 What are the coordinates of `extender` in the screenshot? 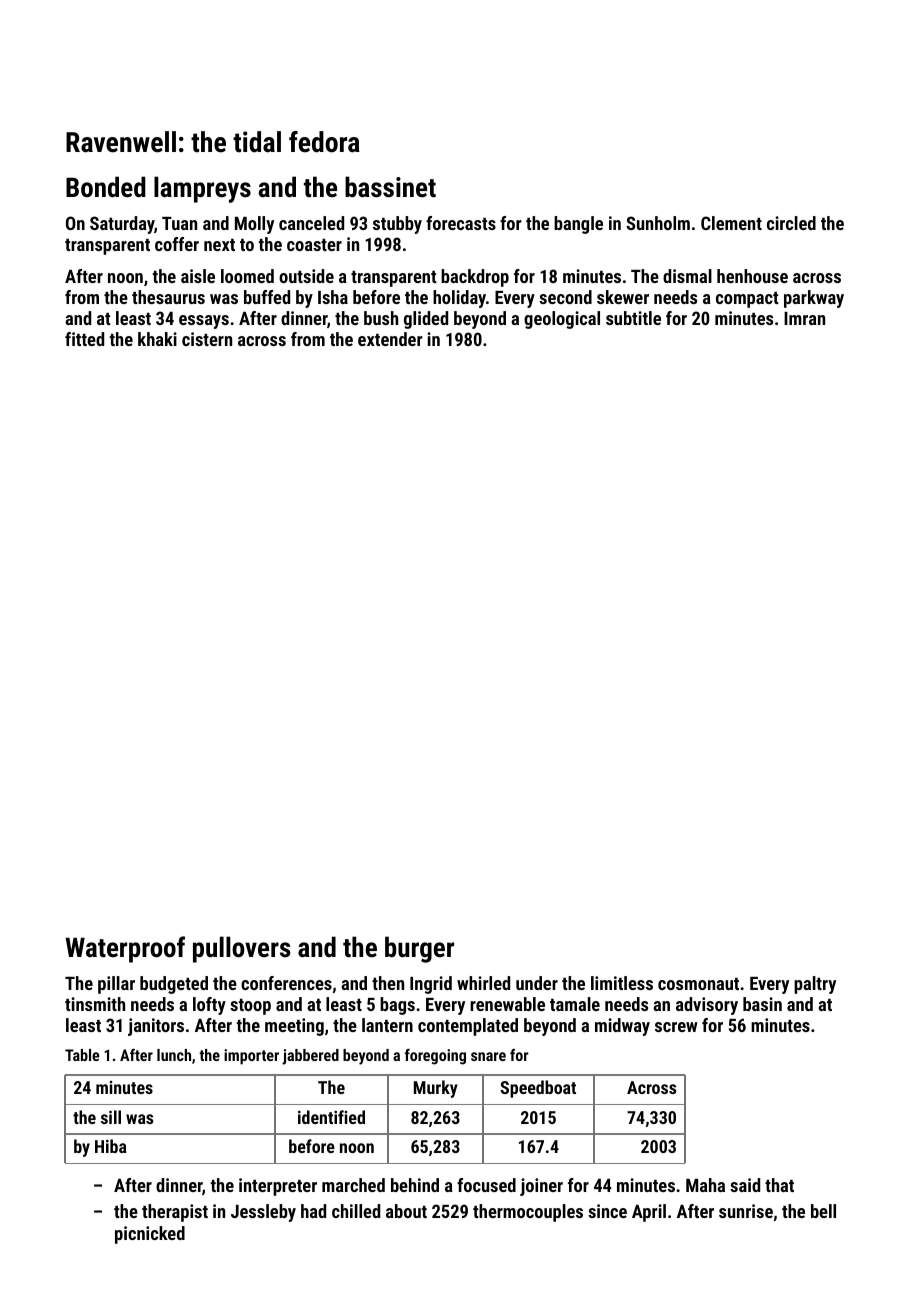 It's located at (390, 339).
